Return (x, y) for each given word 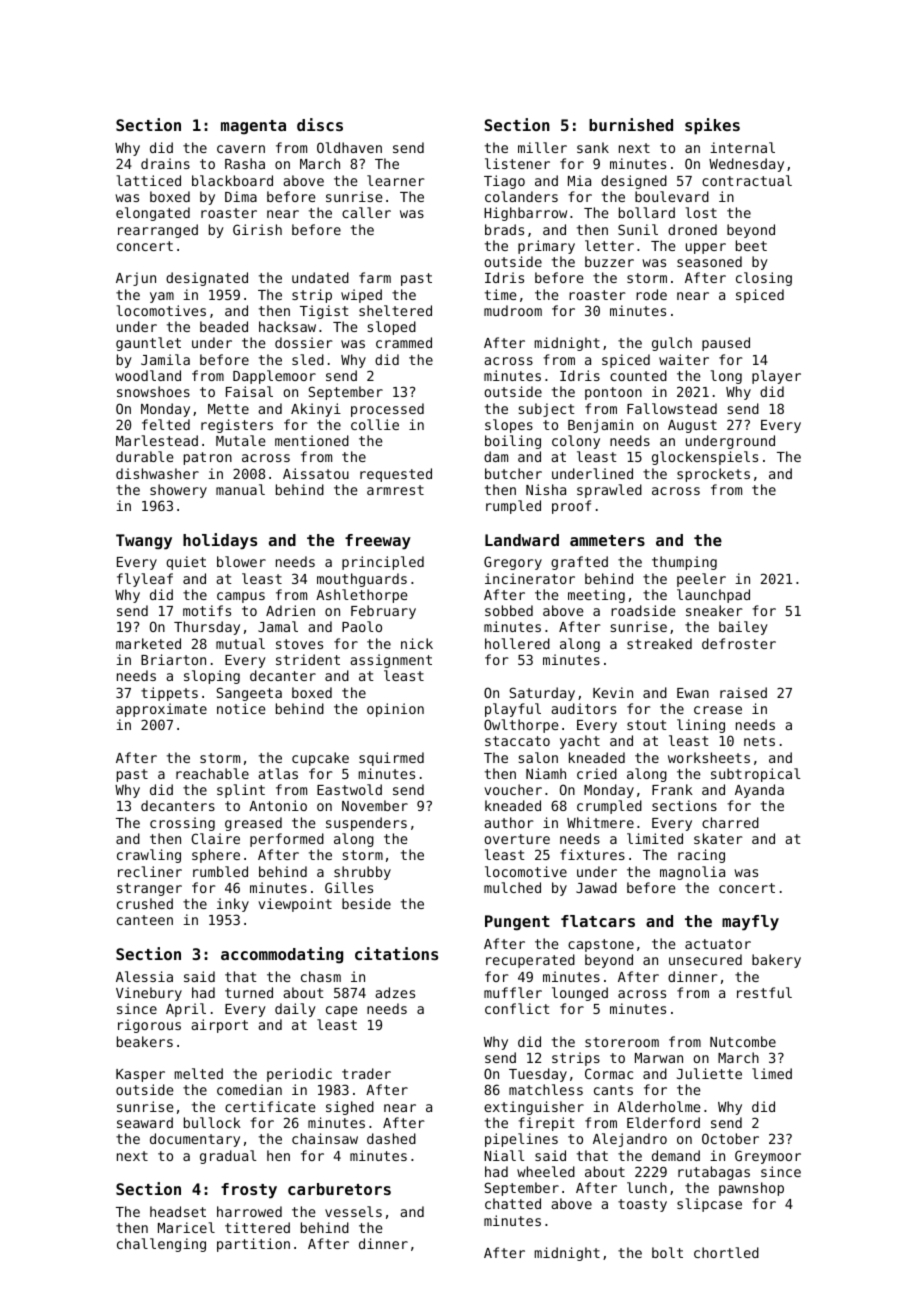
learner (396, 180)
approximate (161, 710)
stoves (299, 644)
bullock (212, 1122)
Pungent (517, 923)
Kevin (613, 692)
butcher (513, 473)
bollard (647, 212)
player (776, 377)
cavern (241, 149)
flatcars (598, 921)
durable (144, 456)
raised (743, 692)
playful (513, 710)
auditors (583, 708)
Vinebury (149, 994)
